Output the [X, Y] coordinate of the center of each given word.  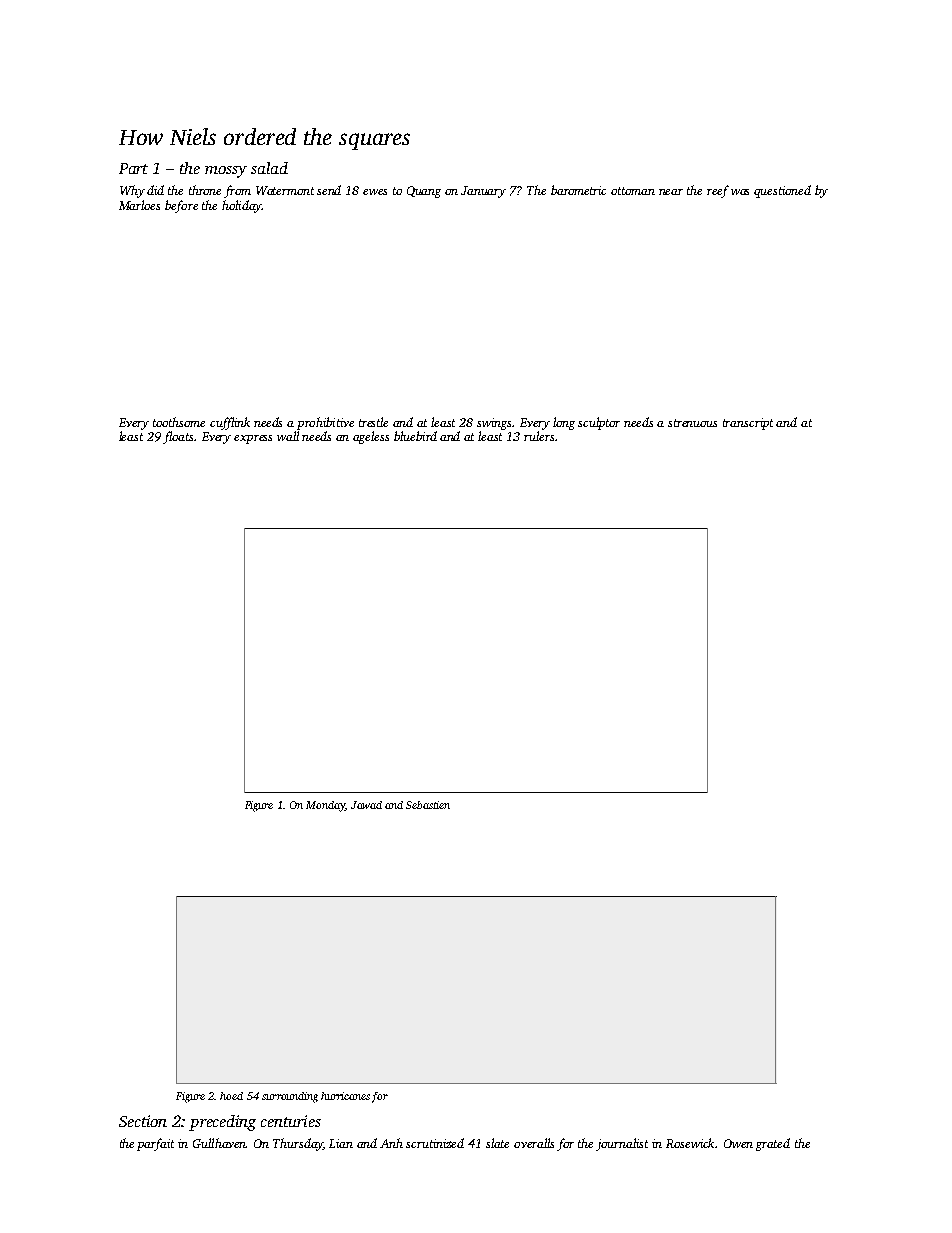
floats [178, 437]
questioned [782, 191]
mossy [226, 172]
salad [269, 168]
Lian [341, 1143]
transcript [748, 424]
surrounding [290, 1097]
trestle [373, 422]
